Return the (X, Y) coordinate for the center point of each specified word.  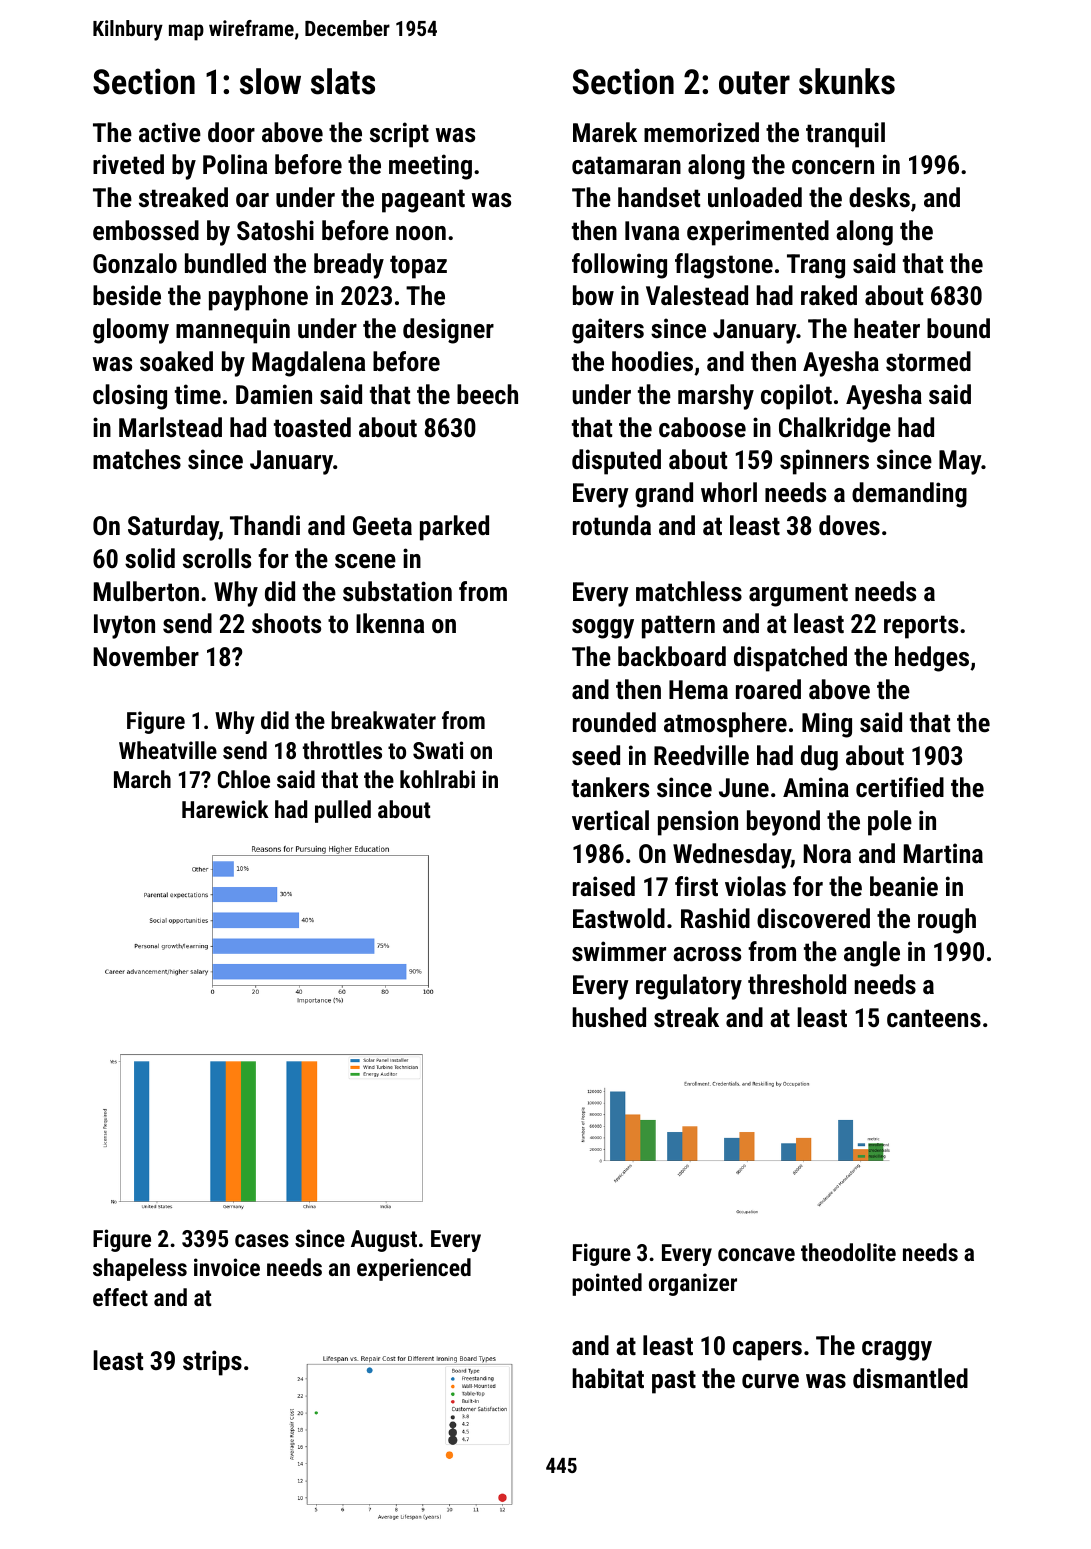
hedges (932, 659)
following (619, 266)
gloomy (131, 331)
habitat (608, 1378)
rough (947, 921)
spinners (824, 462)
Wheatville (168, 750)
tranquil (845, 135)
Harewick (225, 809)
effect (120, 1297)
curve (770, 1381)
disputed (616, 462)
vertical (610, 820)
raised (604, 886)
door (231, 132)
